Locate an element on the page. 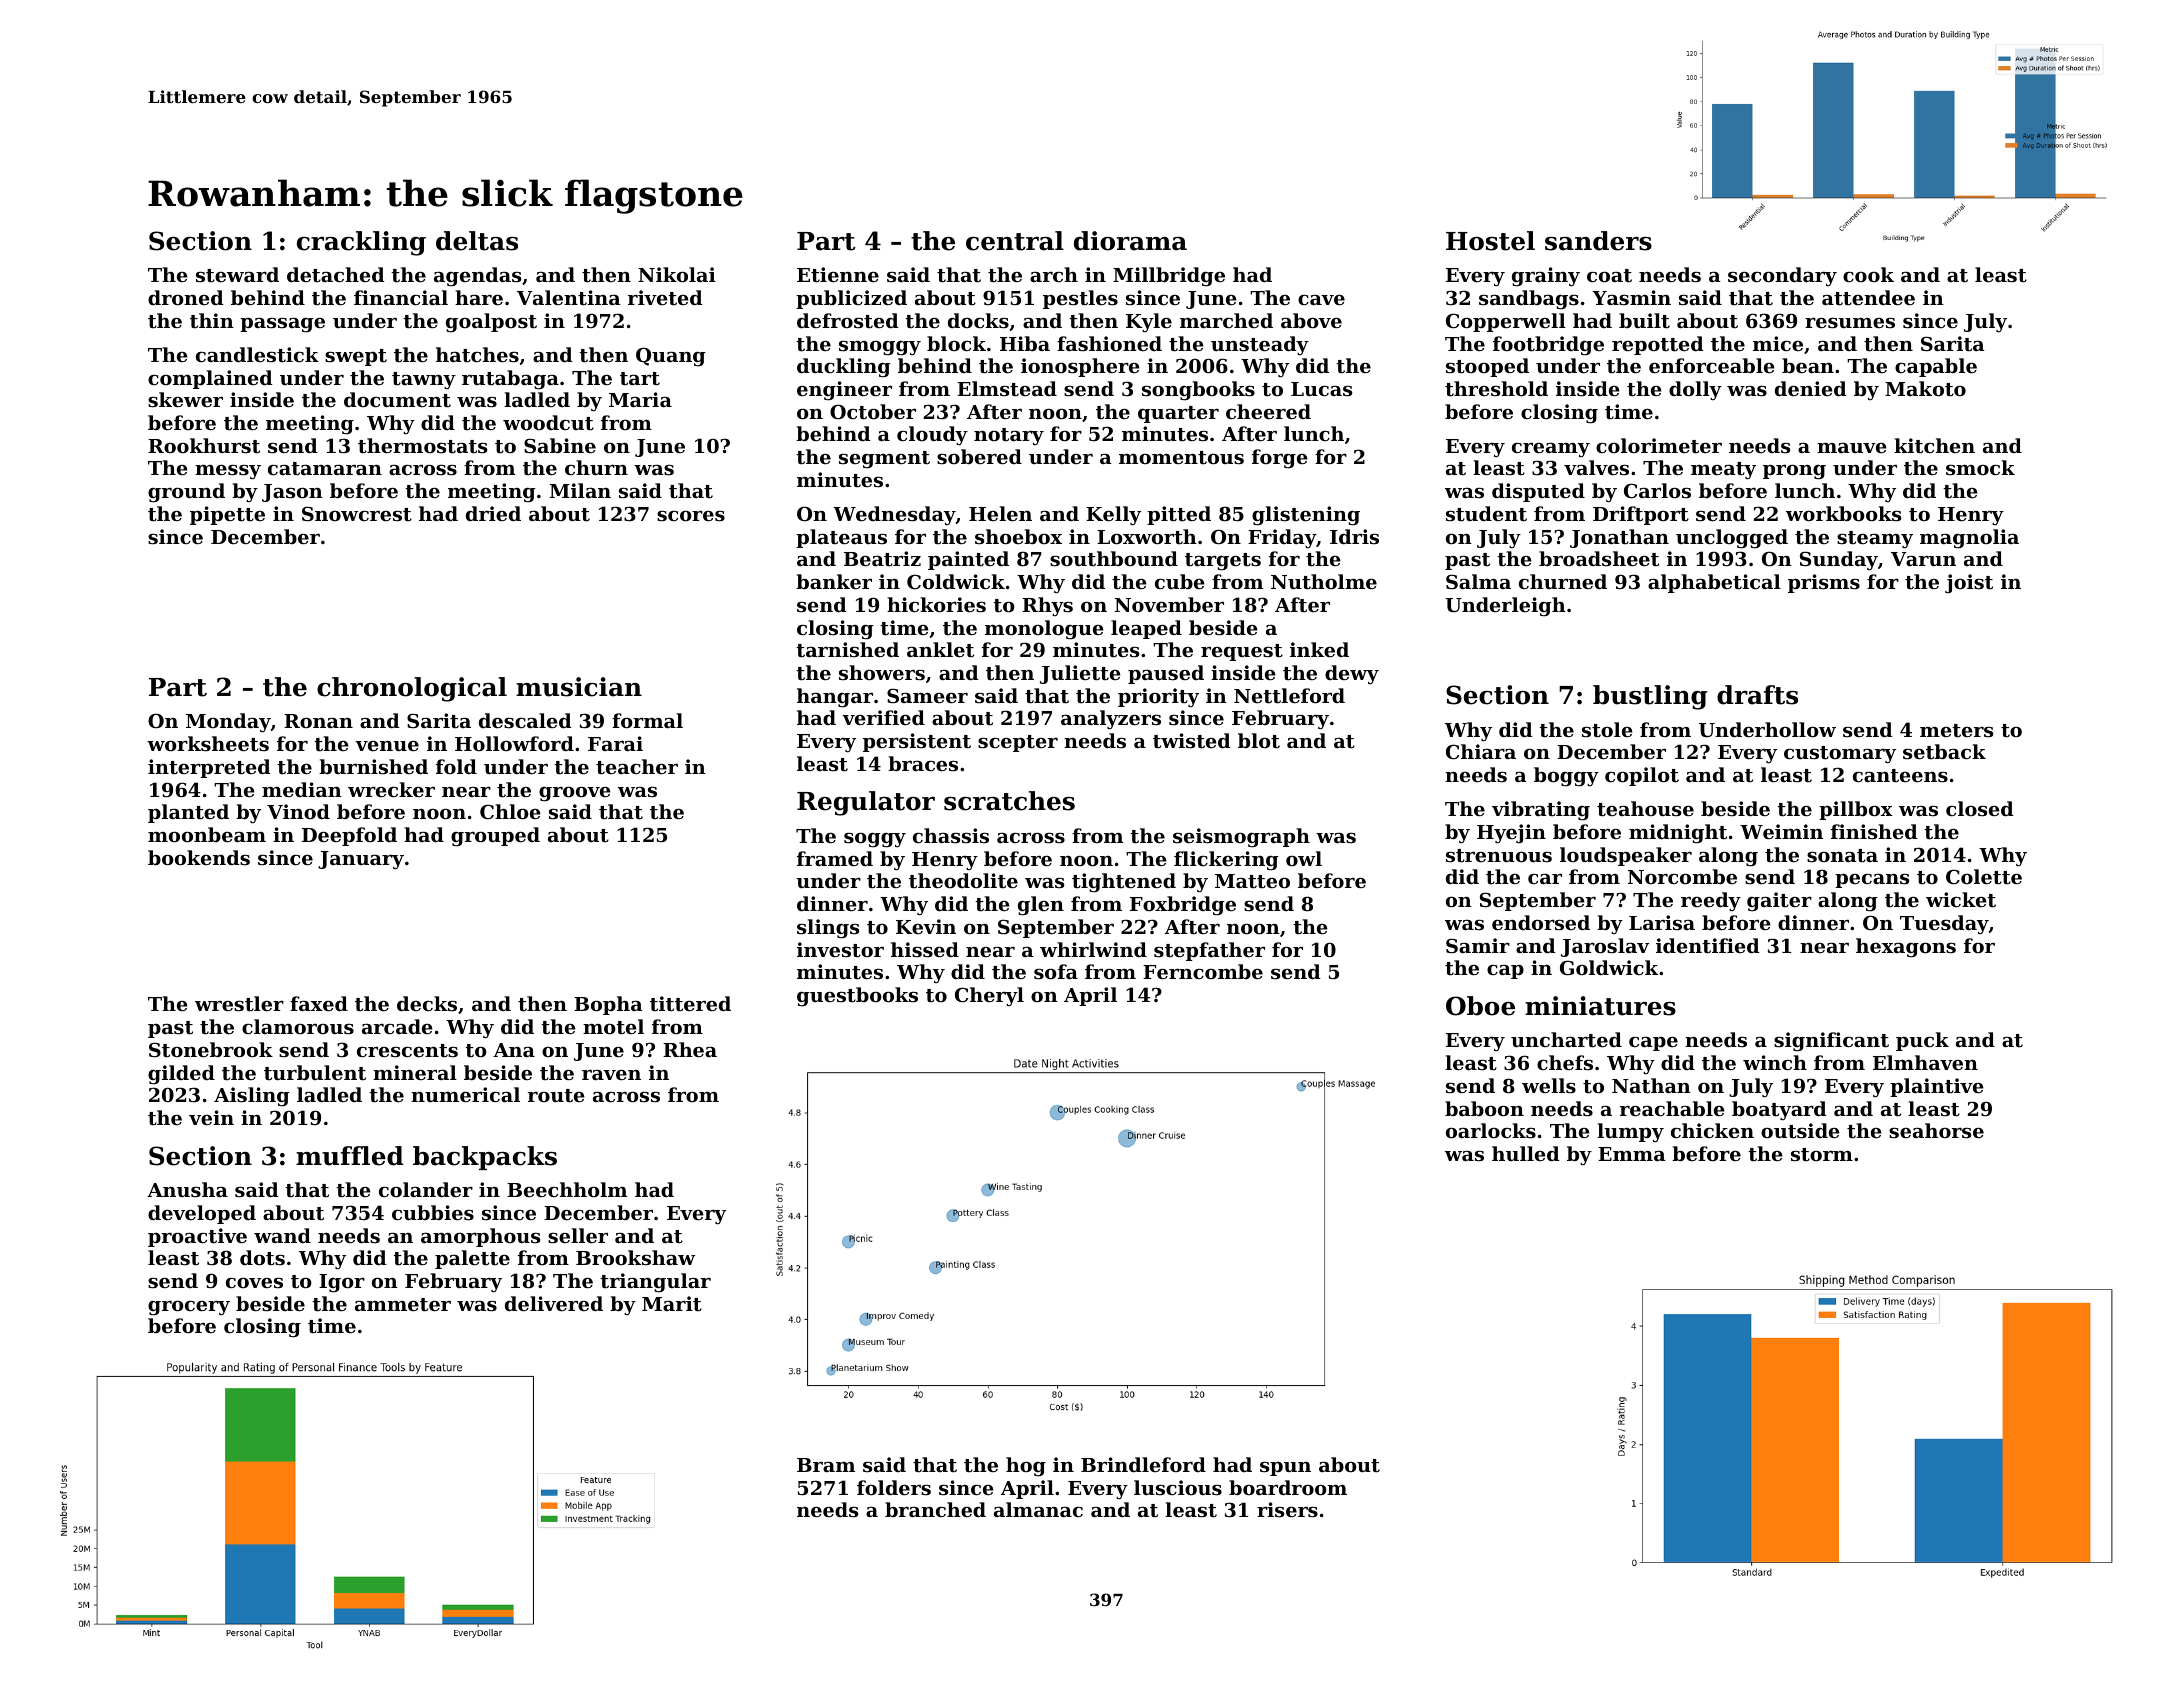  branched is located at coordinates (935, 1509).
